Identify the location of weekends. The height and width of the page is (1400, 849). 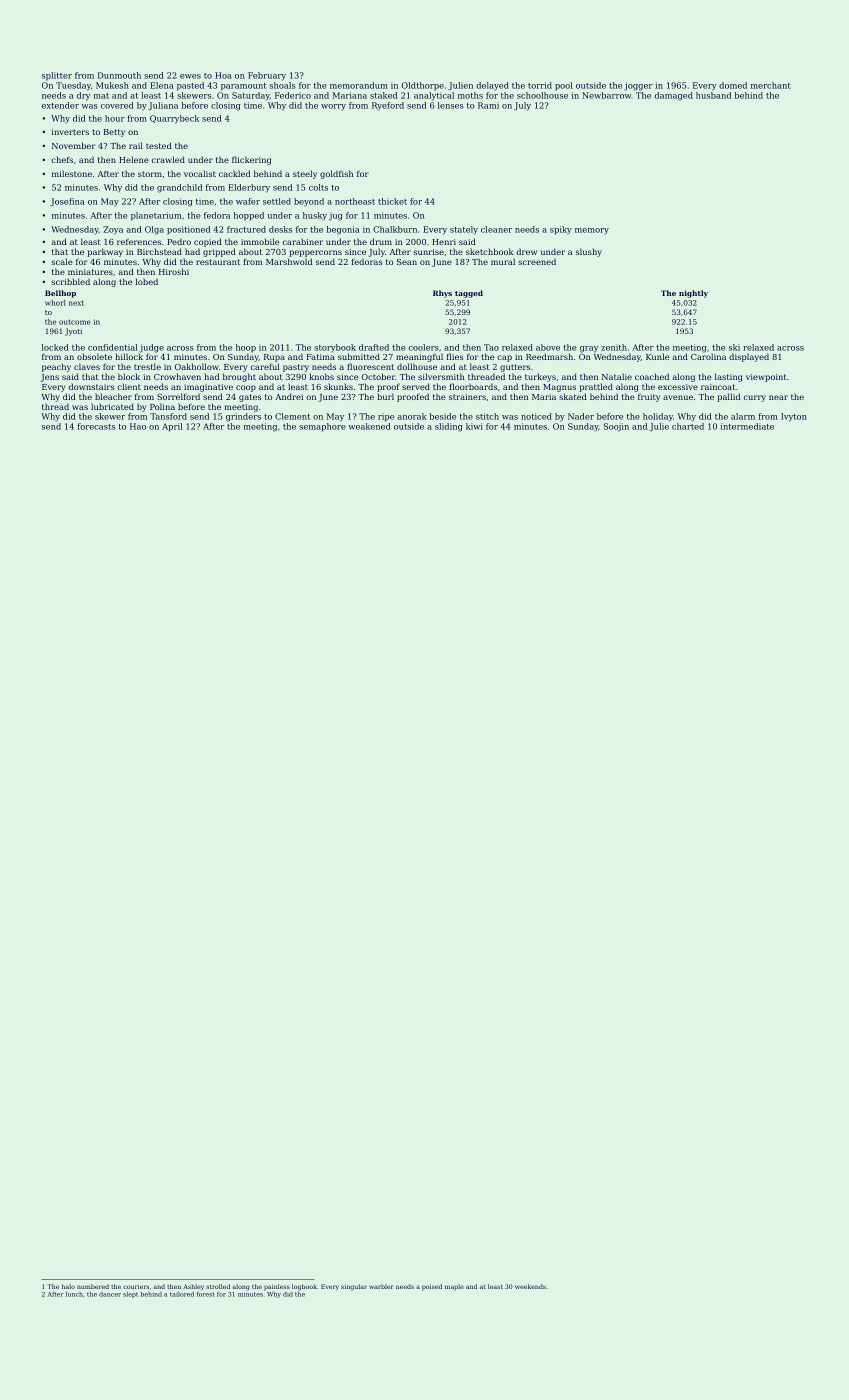
(530, 1286).
